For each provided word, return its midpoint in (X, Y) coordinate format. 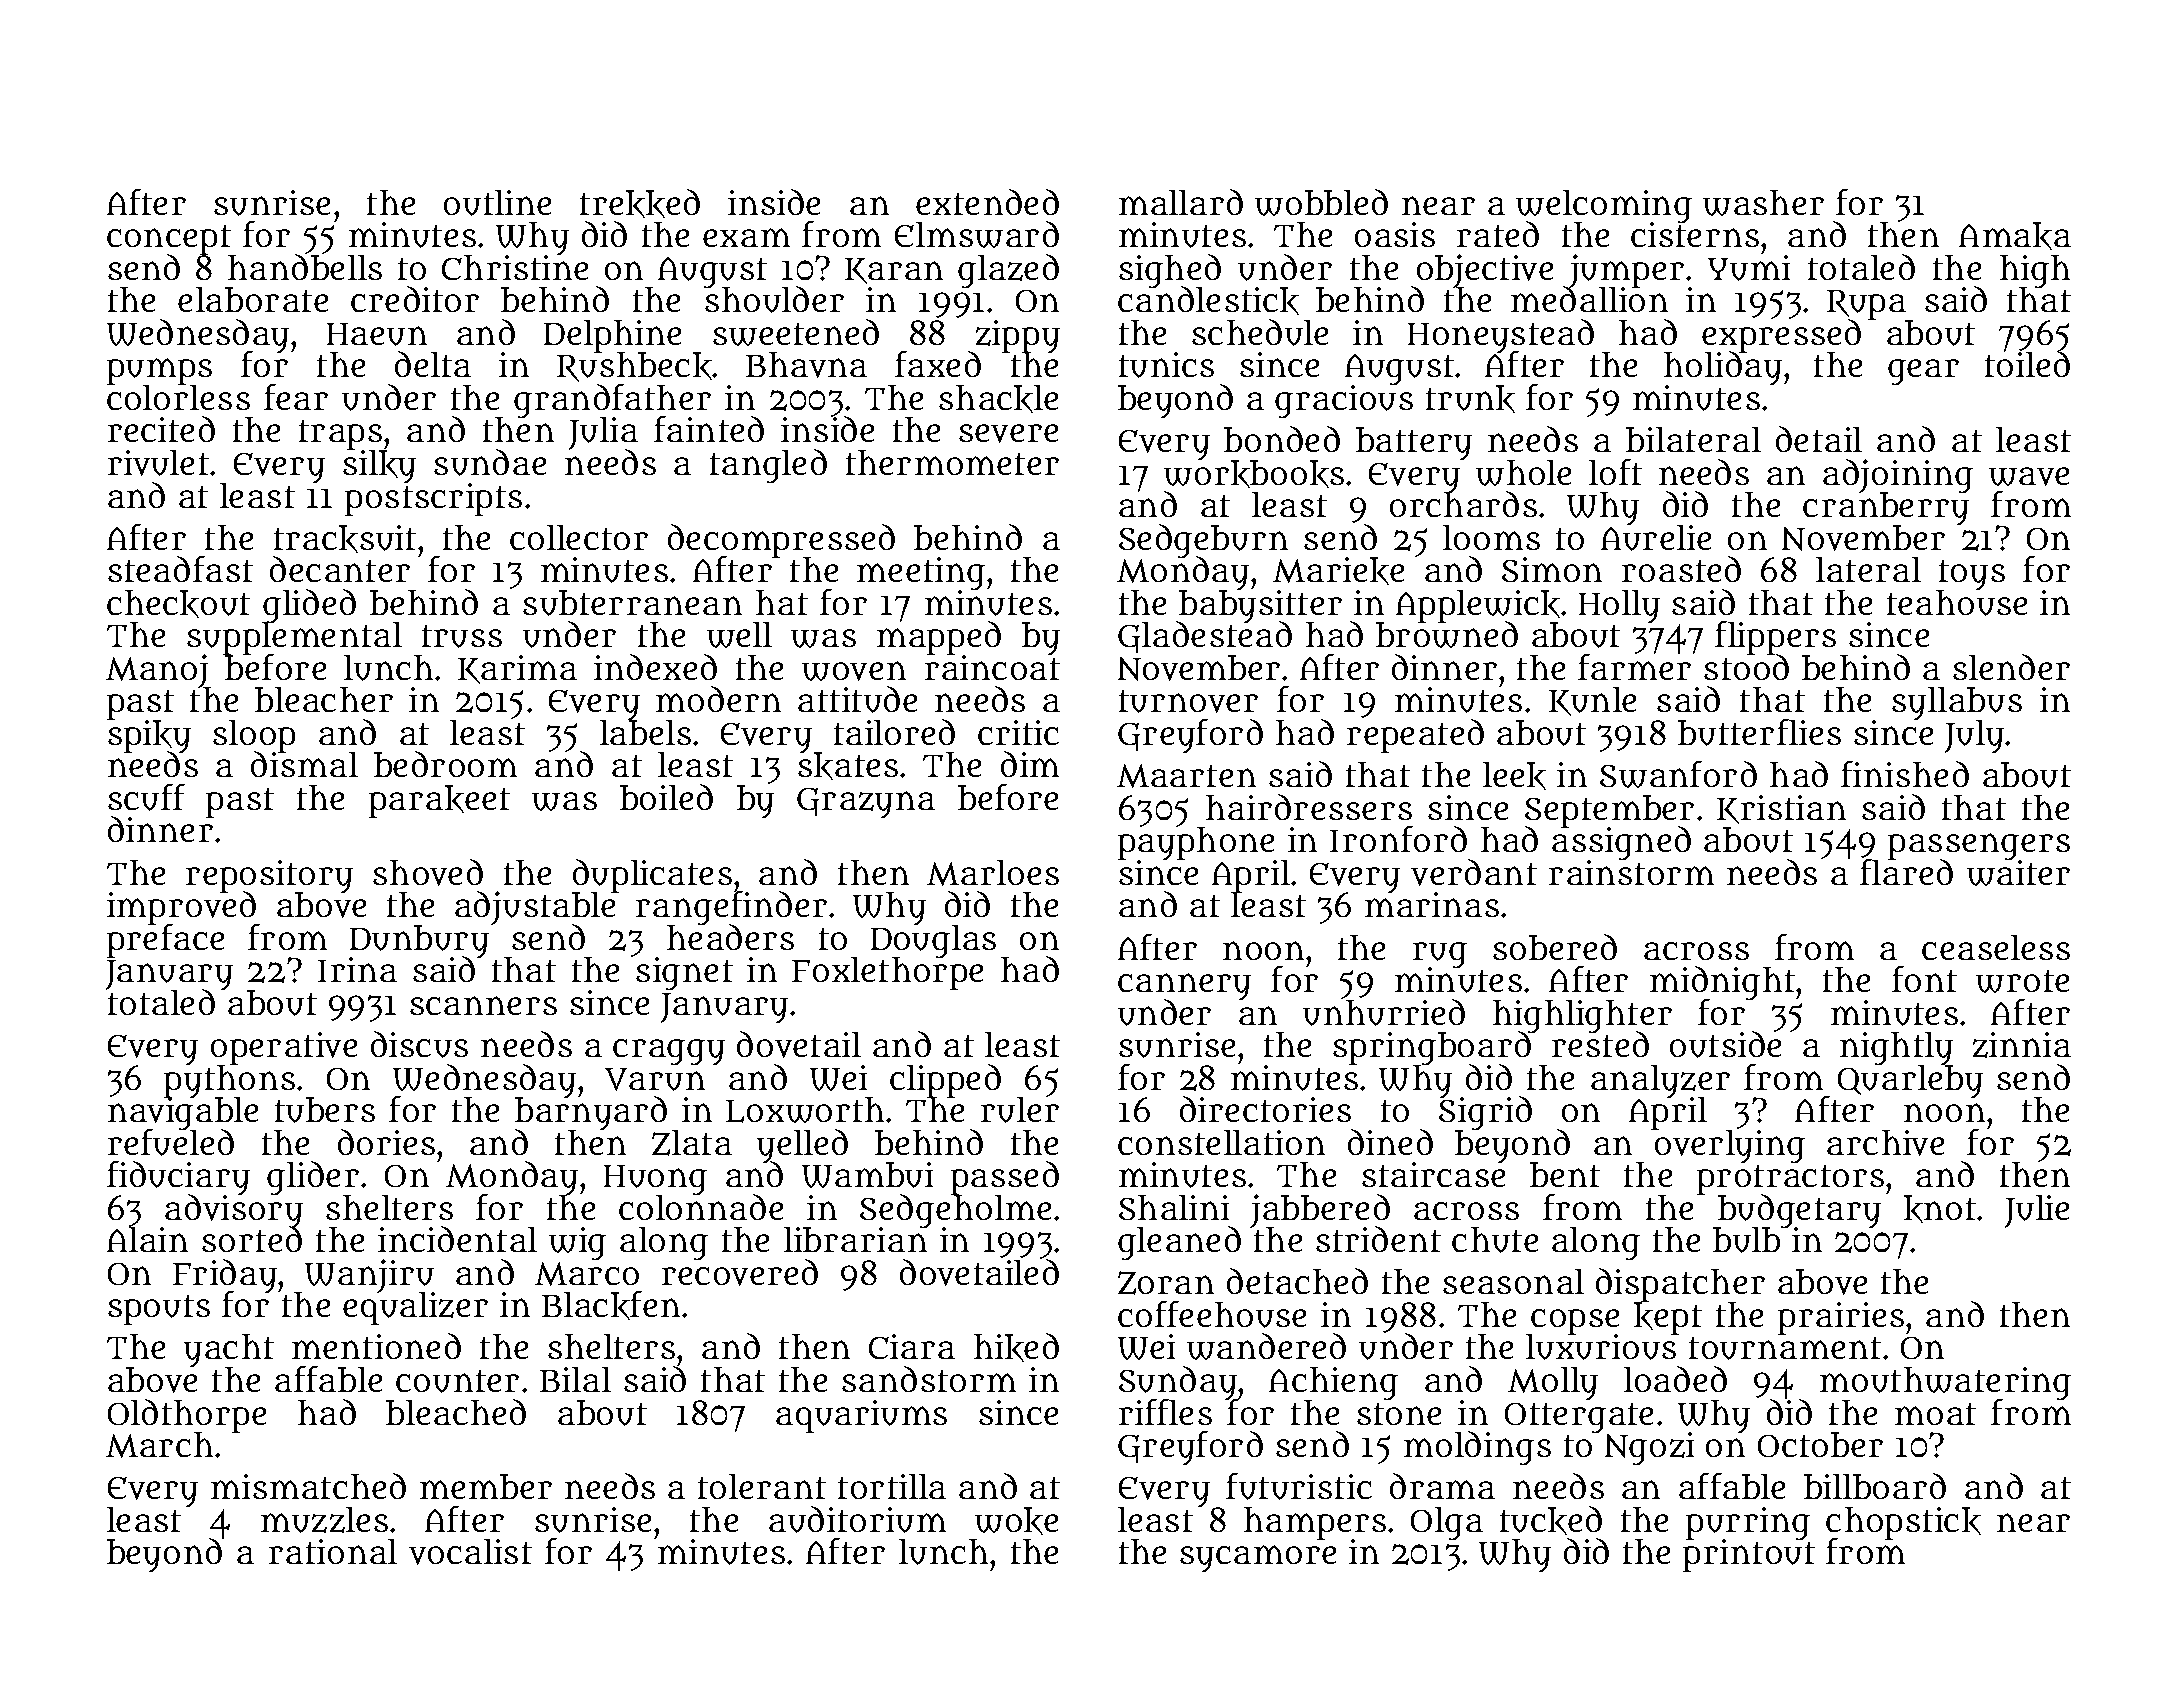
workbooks (1254, 474)
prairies (1841, 1318)
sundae (490, 462)
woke (1016, 1521)
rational (333, 1551)
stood (1746, 667)
